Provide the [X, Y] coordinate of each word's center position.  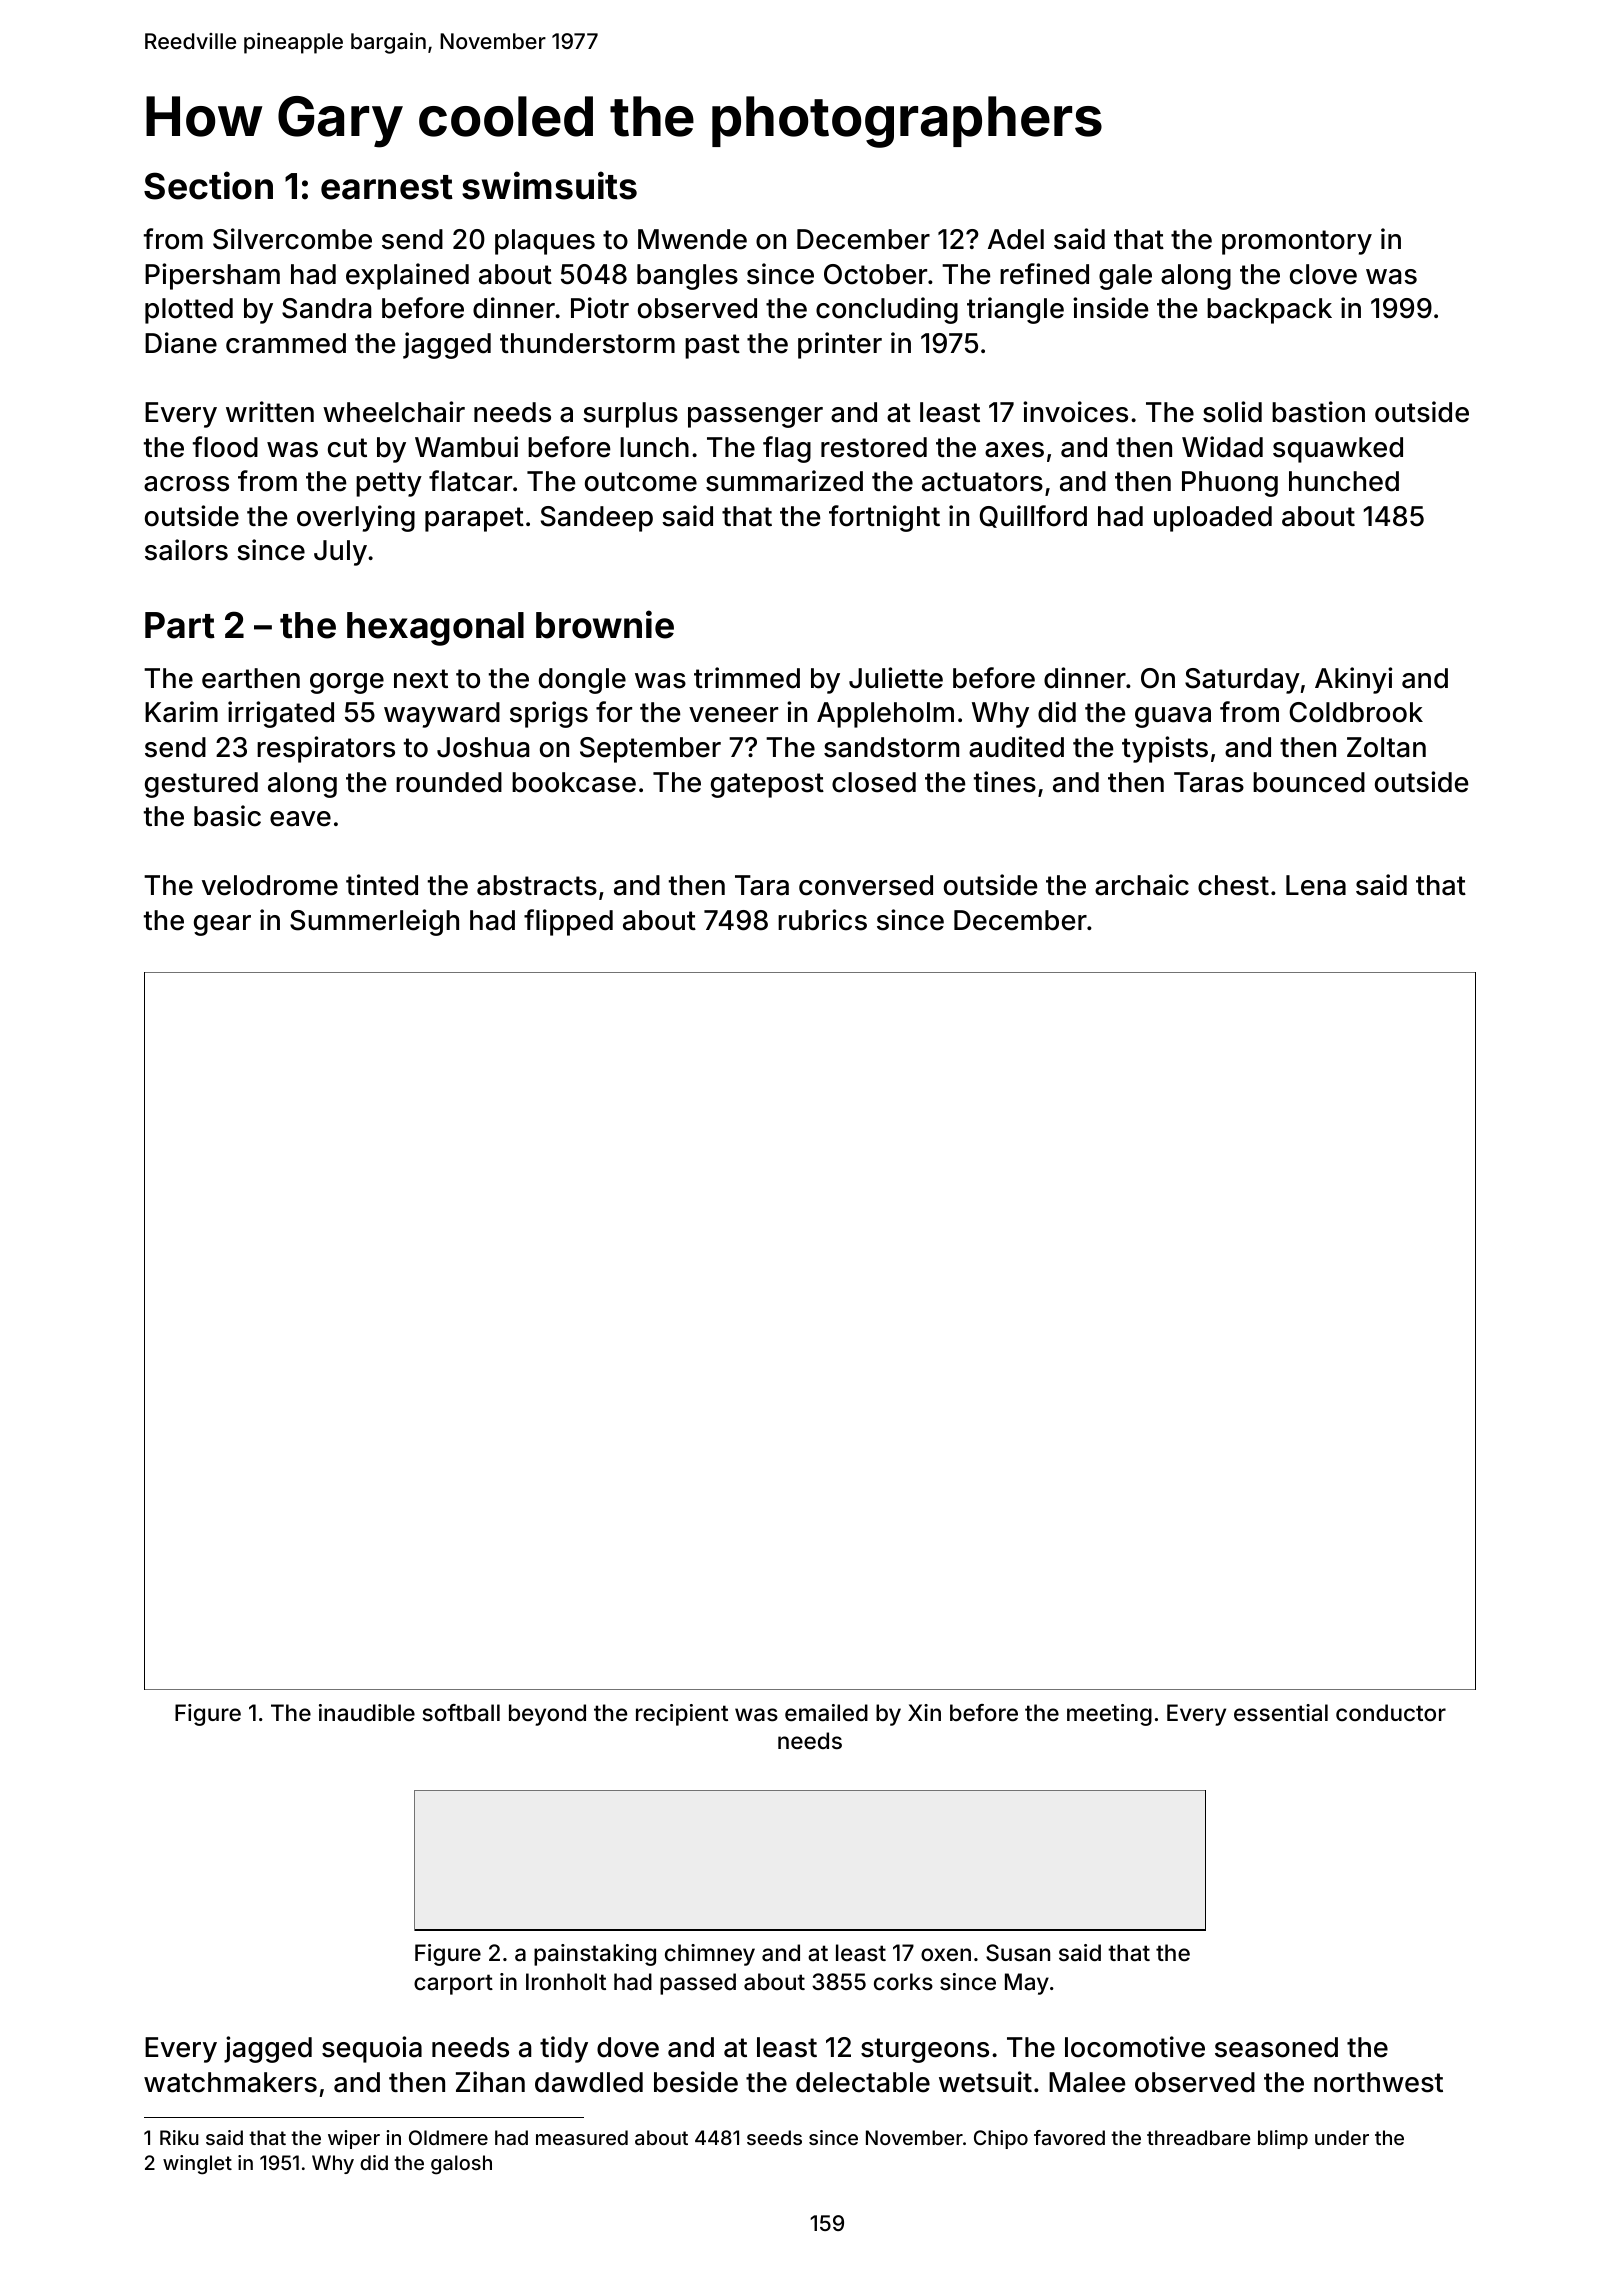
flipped [568, 922]
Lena [1316, 885]
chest [1233, 885]
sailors [186, 550]
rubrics [822, 920]
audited [1016, 747]
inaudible [367, 1713]
